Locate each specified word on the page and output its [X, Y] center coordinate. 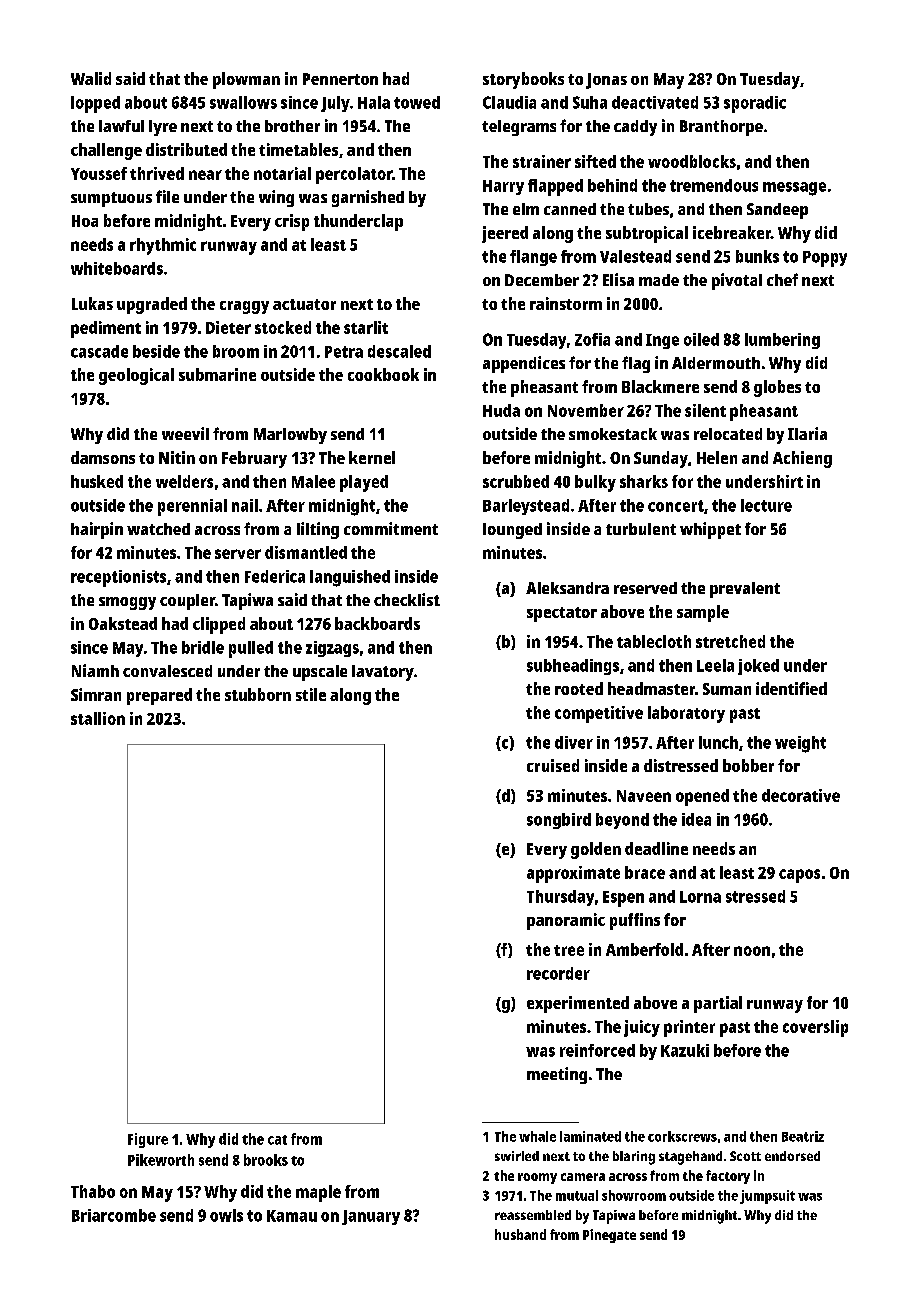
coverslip [815, 1028]
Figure [148, 1140]
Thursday [560, 898]
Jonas [606, 81]
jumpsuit [767, 1197]
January [371, 1217]
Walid [91, 78]
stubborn [258, 694]
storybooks [523, 80]
